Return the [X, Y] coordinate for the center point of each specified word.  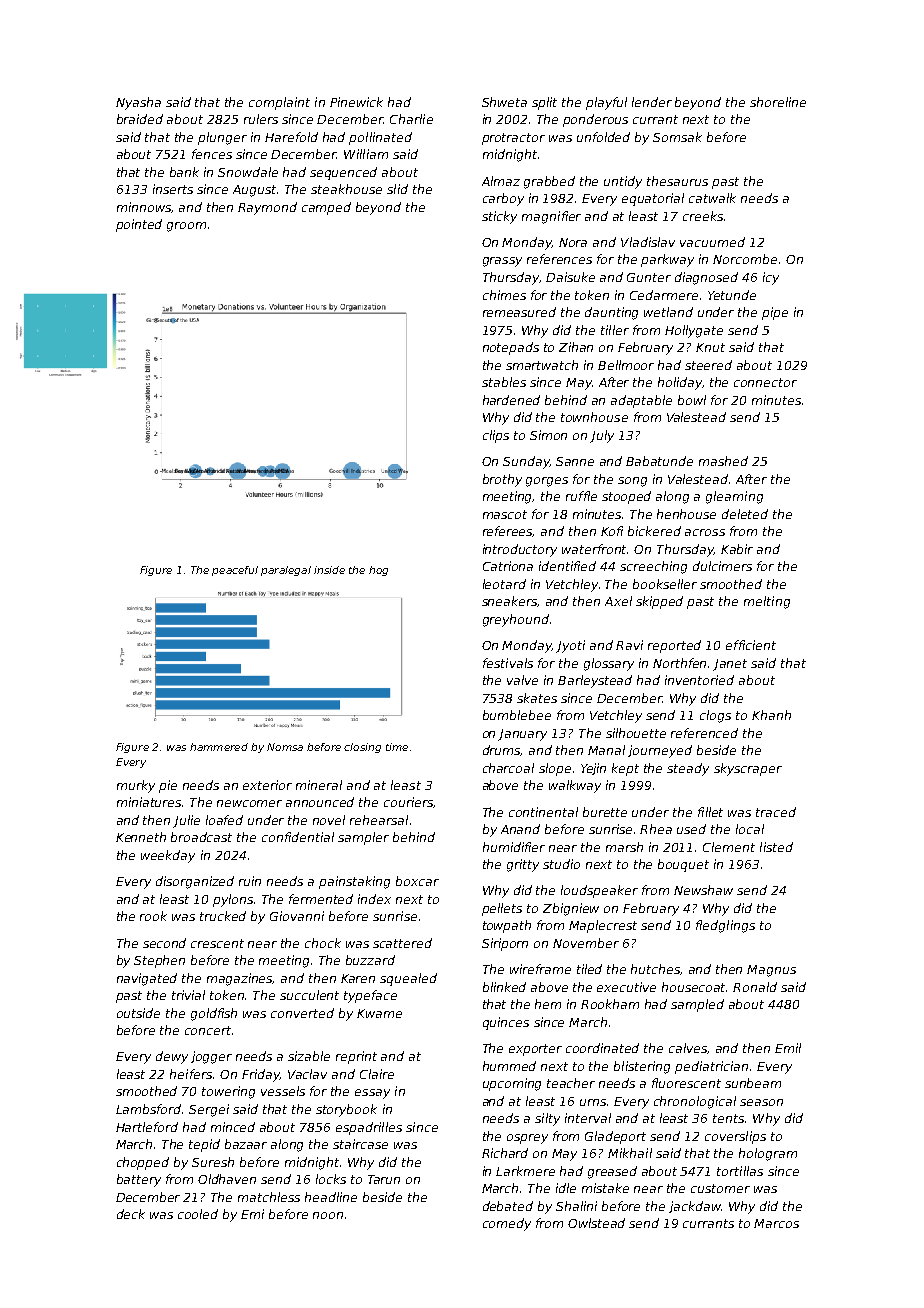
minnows [144, 207]
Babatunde [659, 461]
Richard [505, 1153]
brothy [502, 480]
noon [328, 1215]
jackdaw [695, 1207]
